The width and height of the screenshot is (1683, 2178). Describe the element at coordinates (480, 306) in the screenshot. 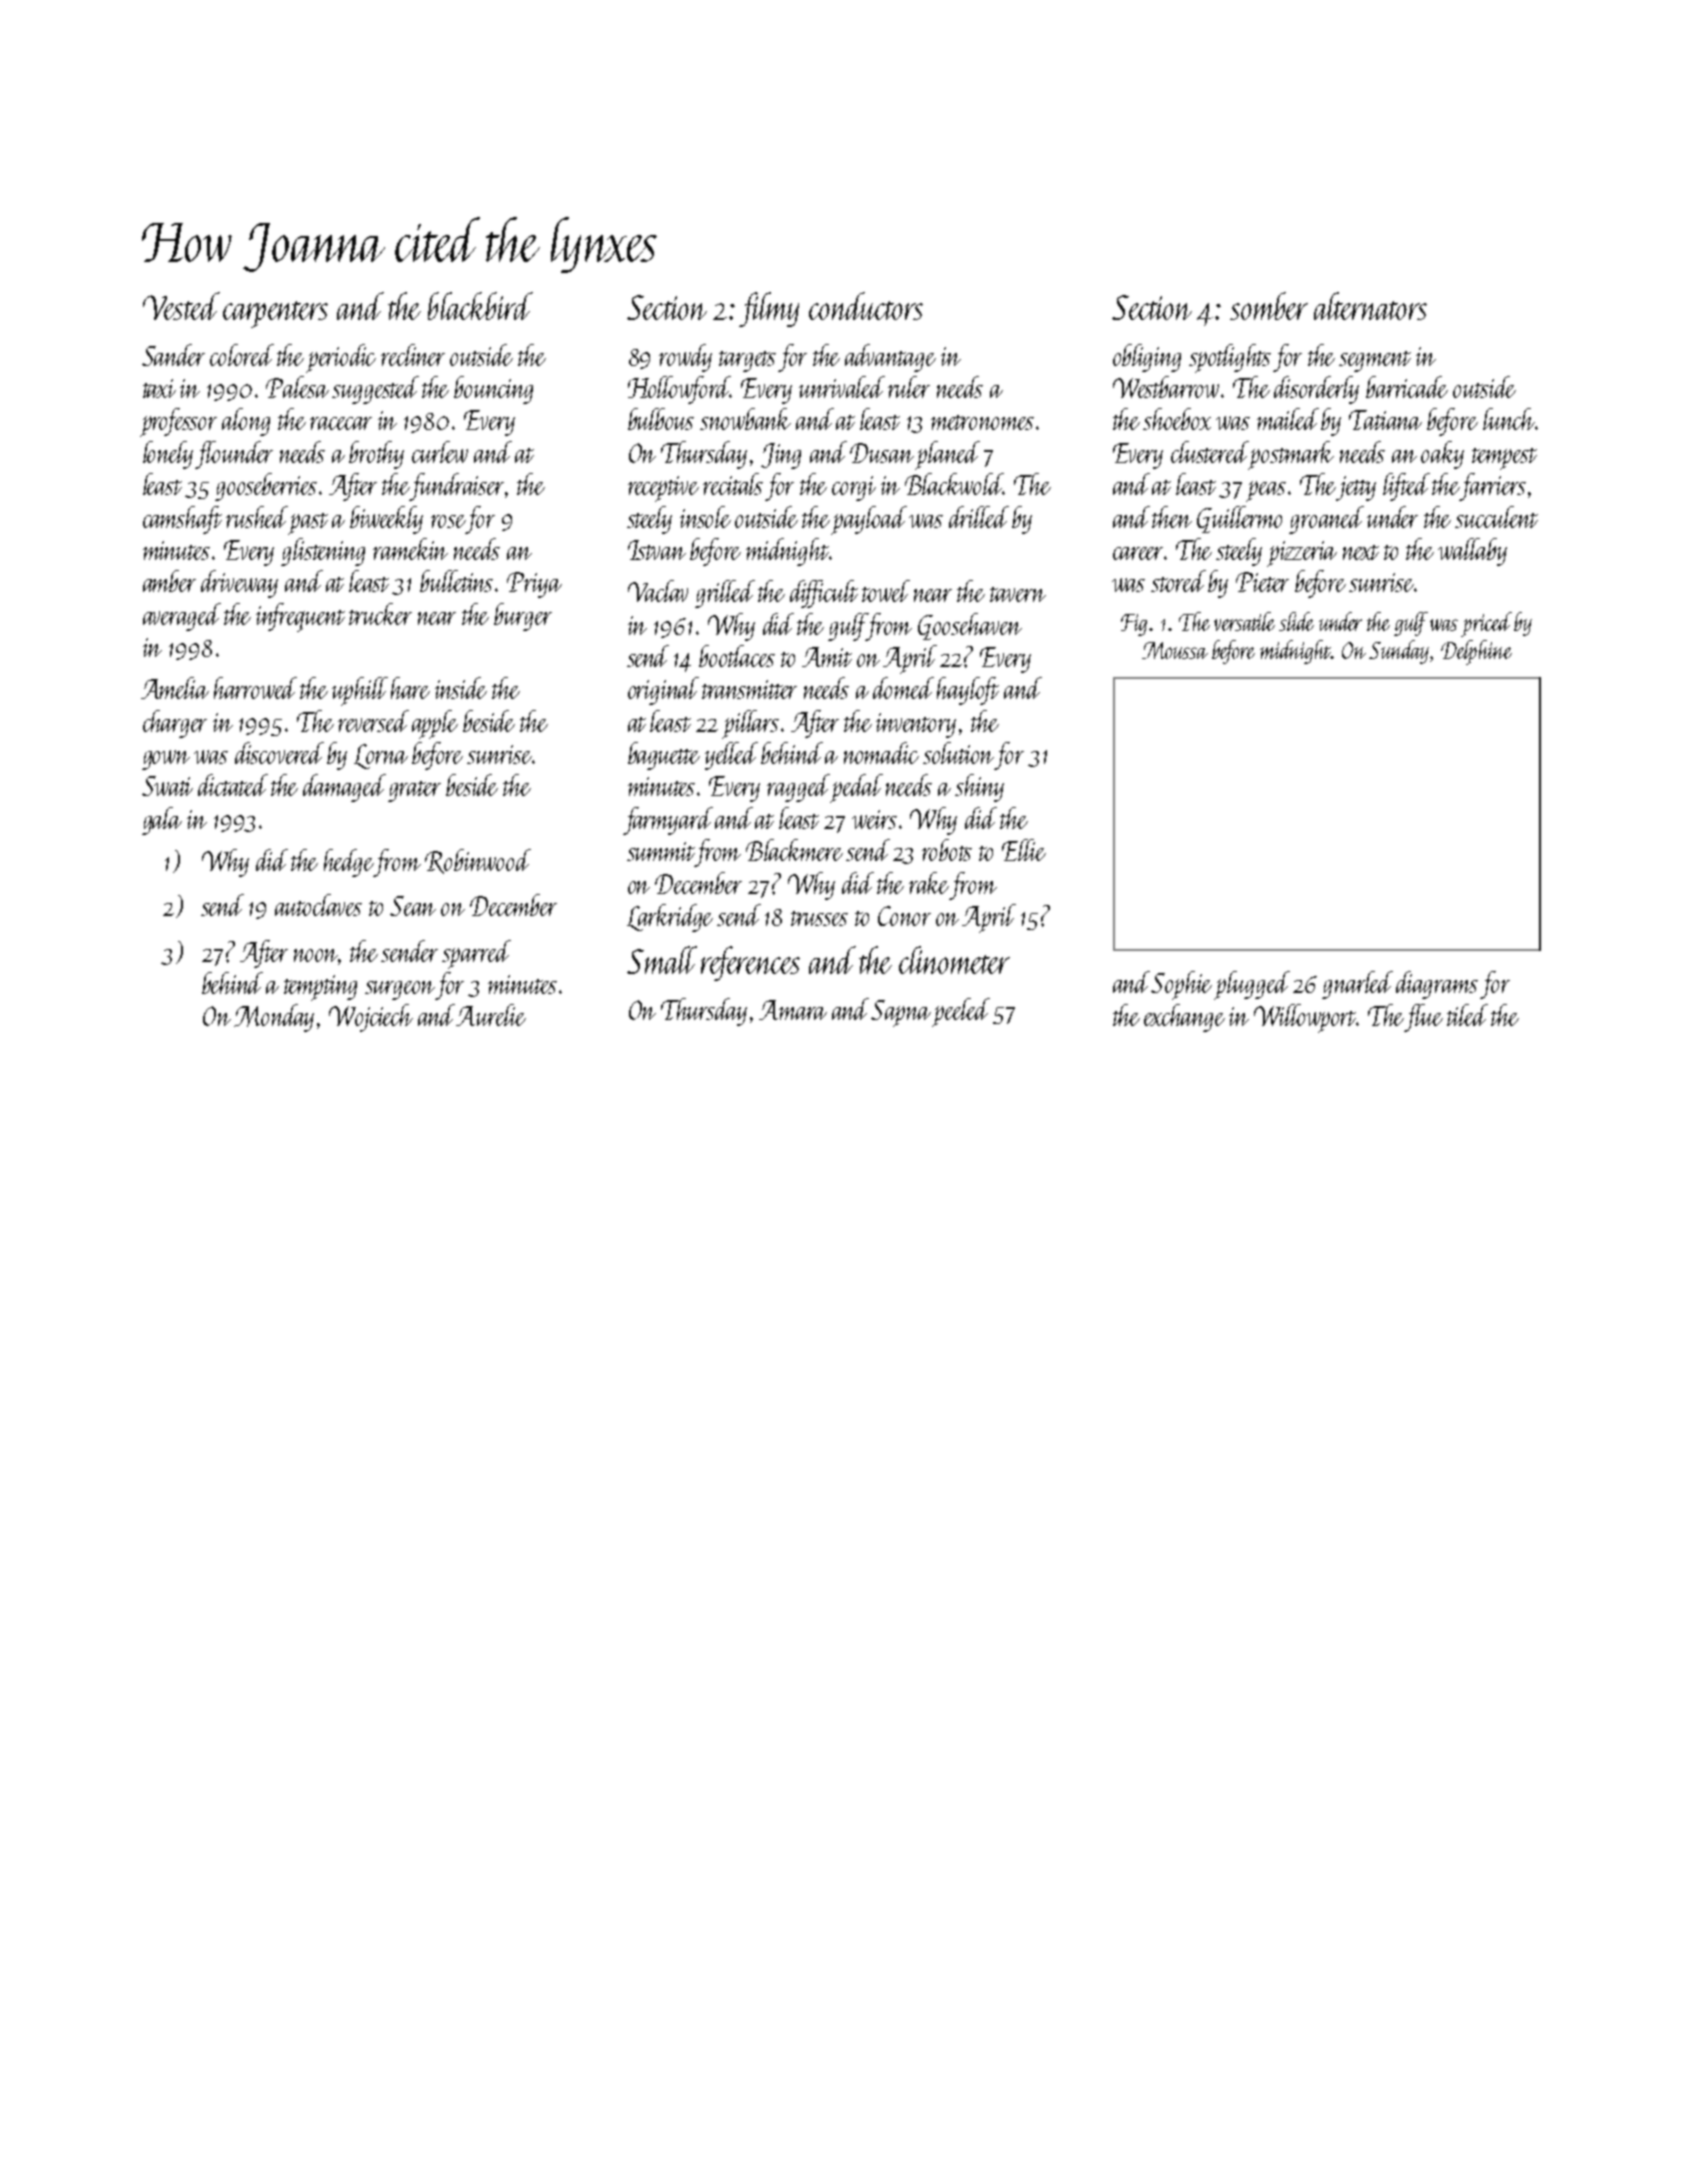

I see `blackbird` at that location.
